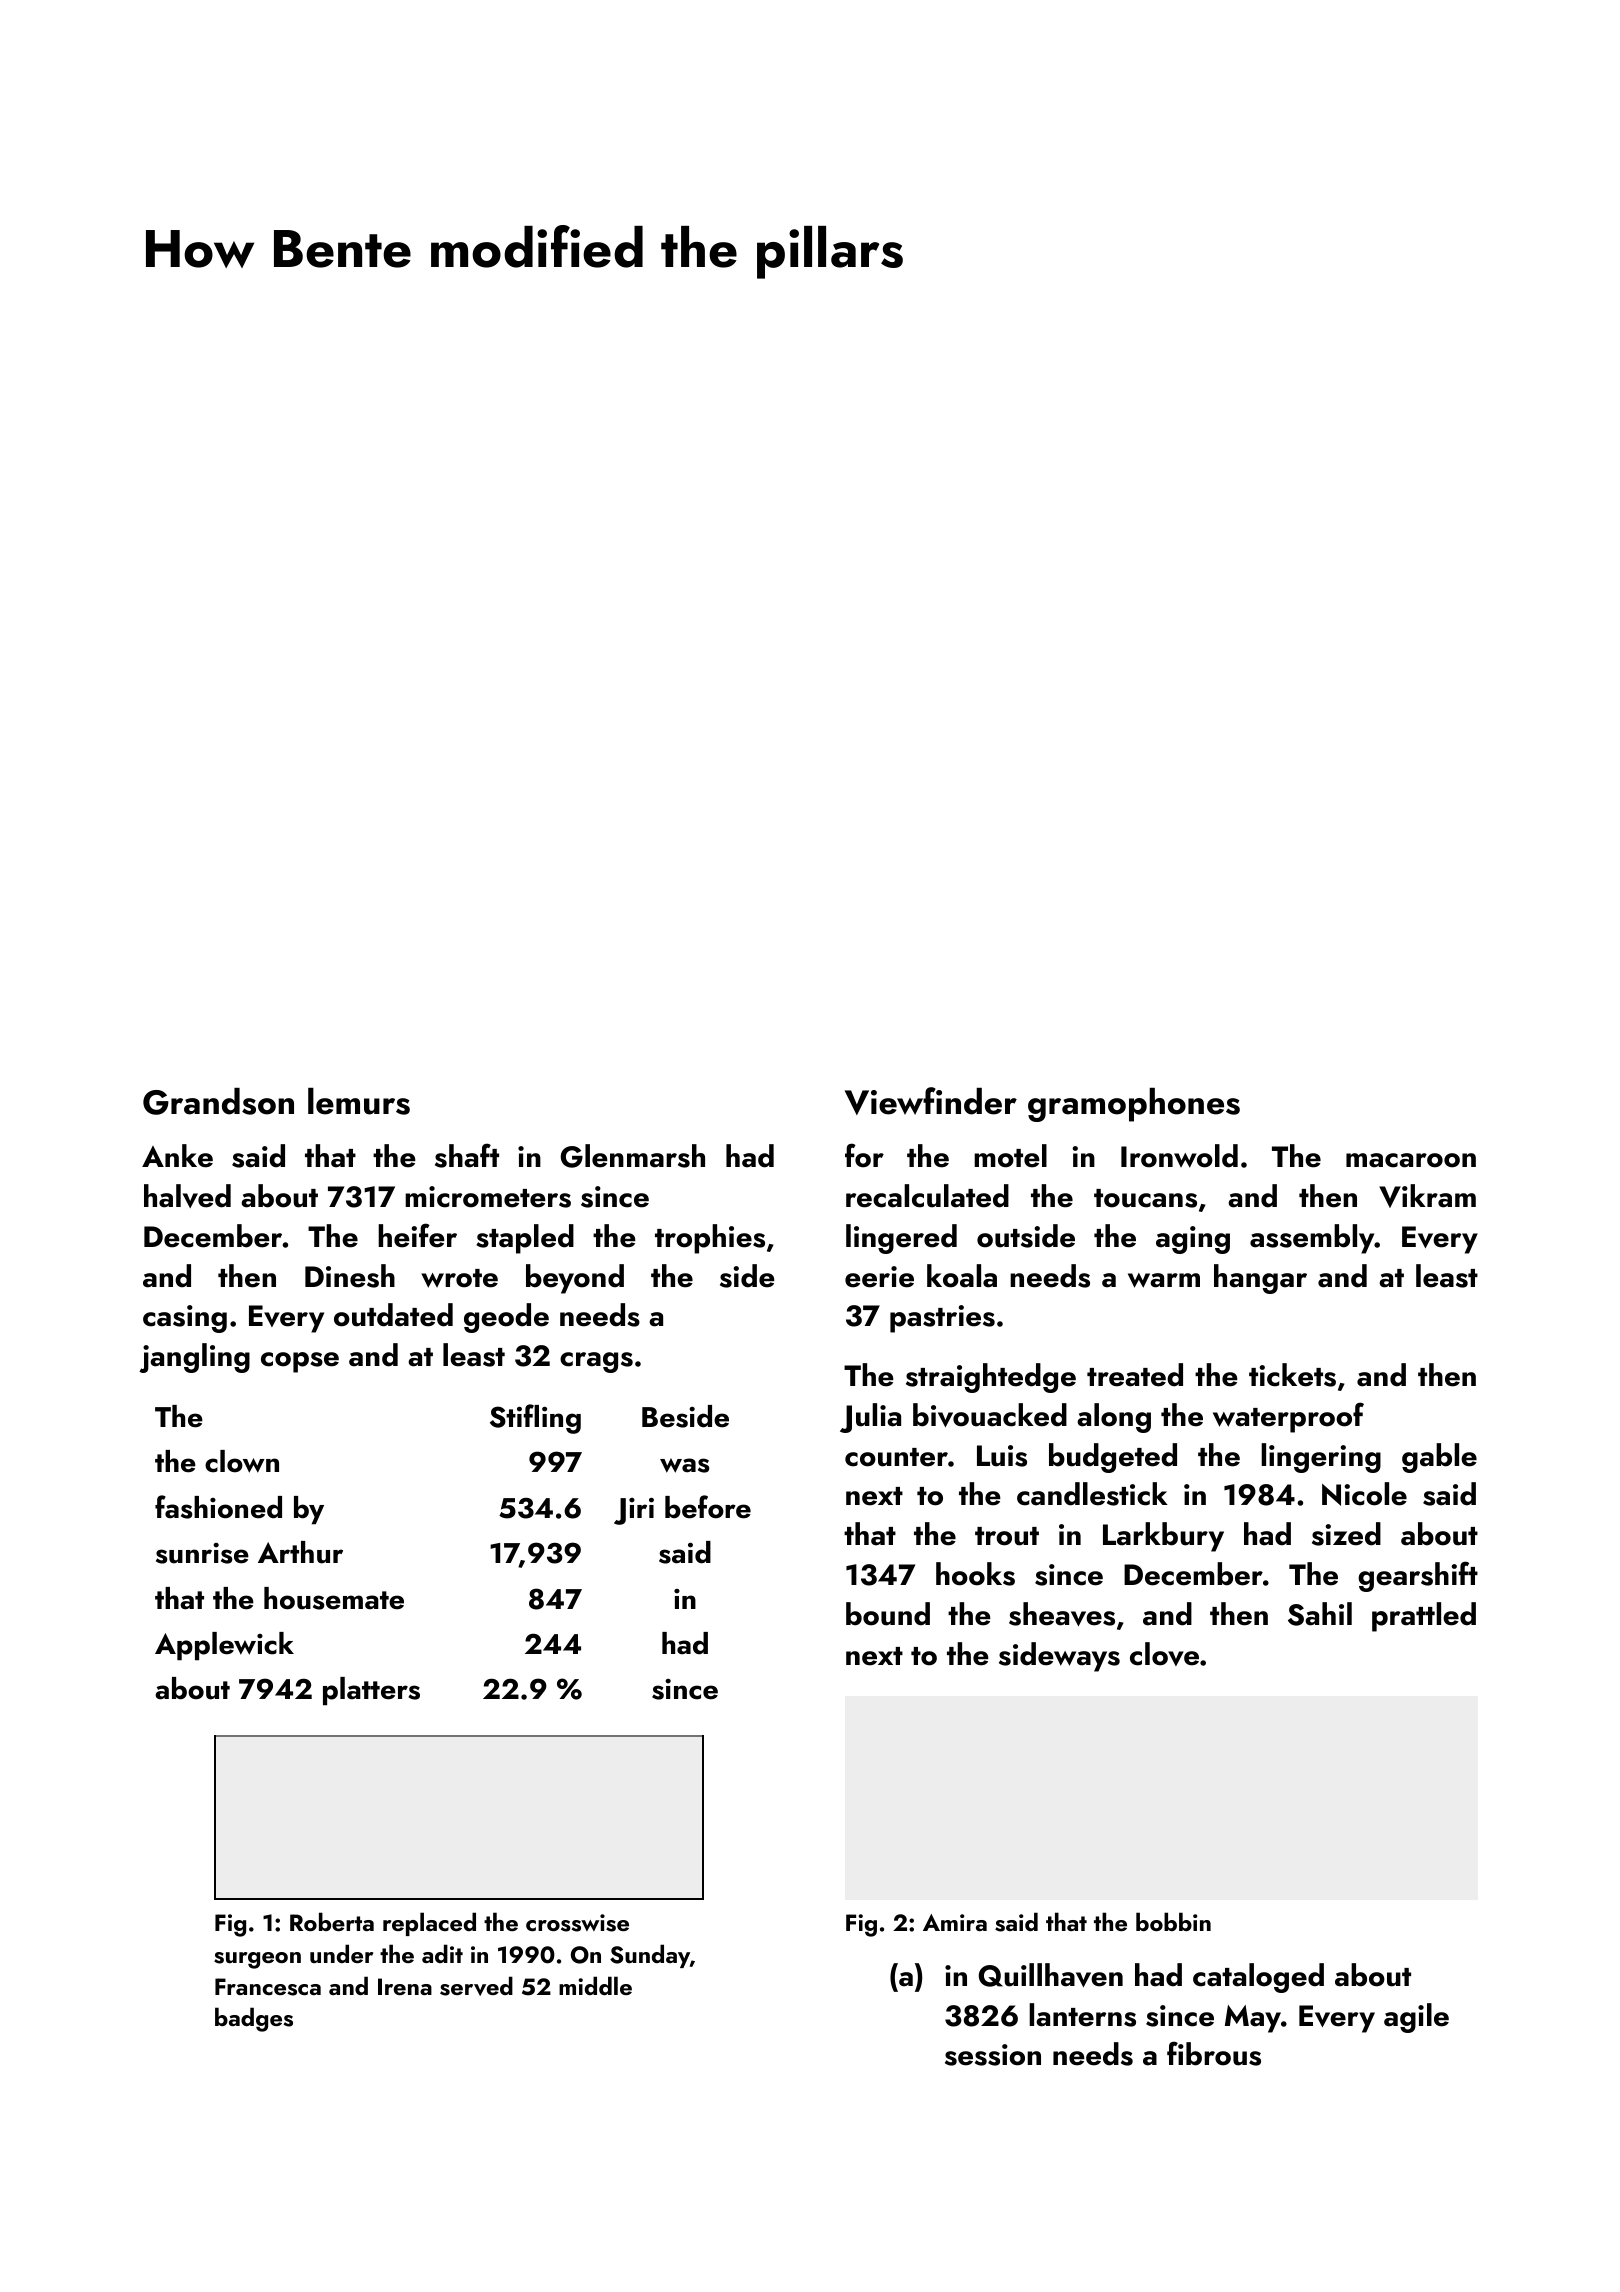 Image resolution: width=1620 pixels, height=2292 pixels. I want to click on bobbin, so click(1173, 1921).
